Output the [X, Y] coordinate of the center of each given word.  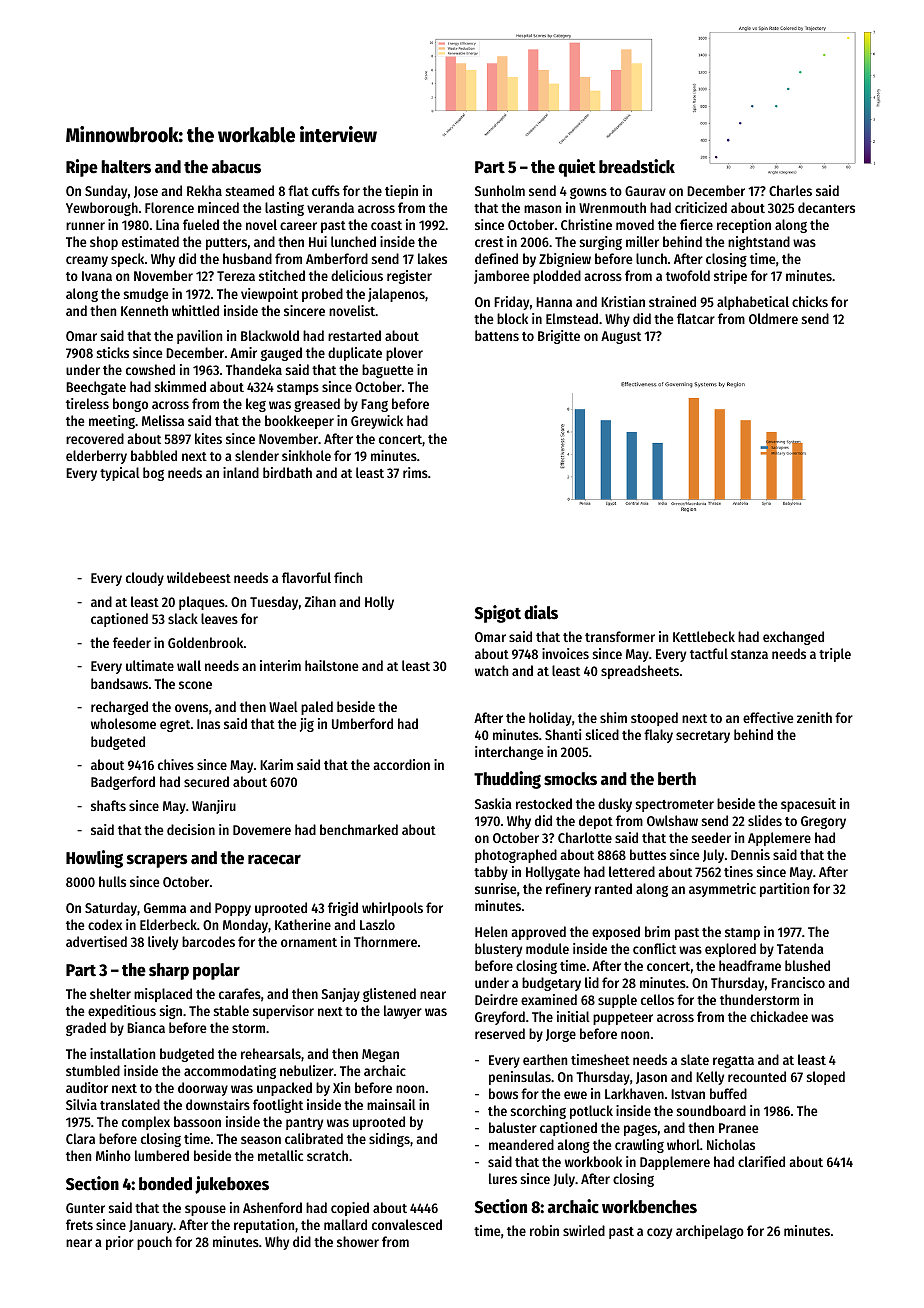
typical [120, 474]
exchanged [793, 638]
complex [146, 1123]
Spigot [498, 614]
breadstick [637, 166]
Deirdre [496, 999]
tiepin [401, 192]
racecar [274, 859]
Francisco [798, 982]
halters [126, 167]
